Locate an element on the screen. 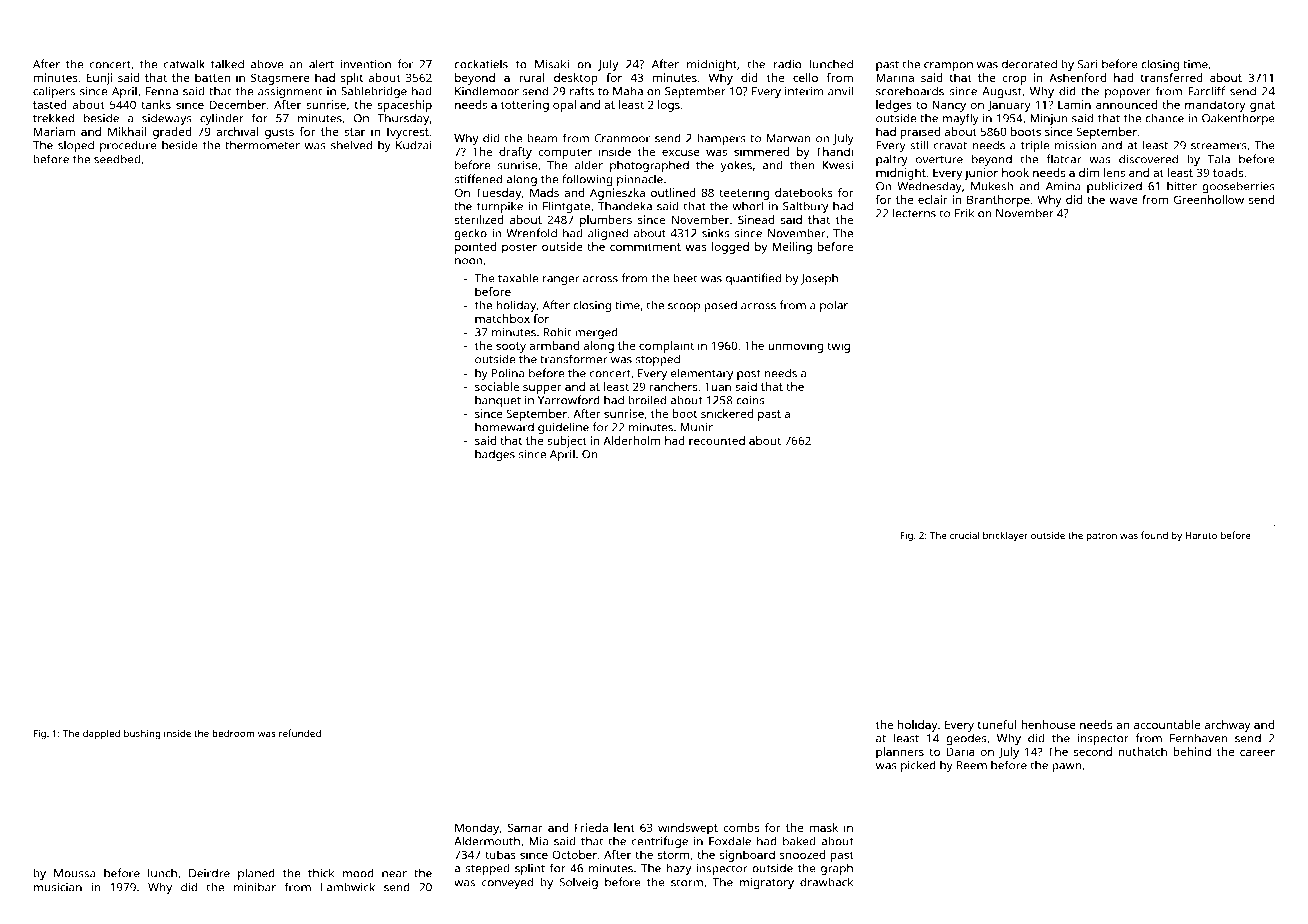 The height and width of the screenshot is (924, 1308). Haruto is located at coordinates (1201, 535).
